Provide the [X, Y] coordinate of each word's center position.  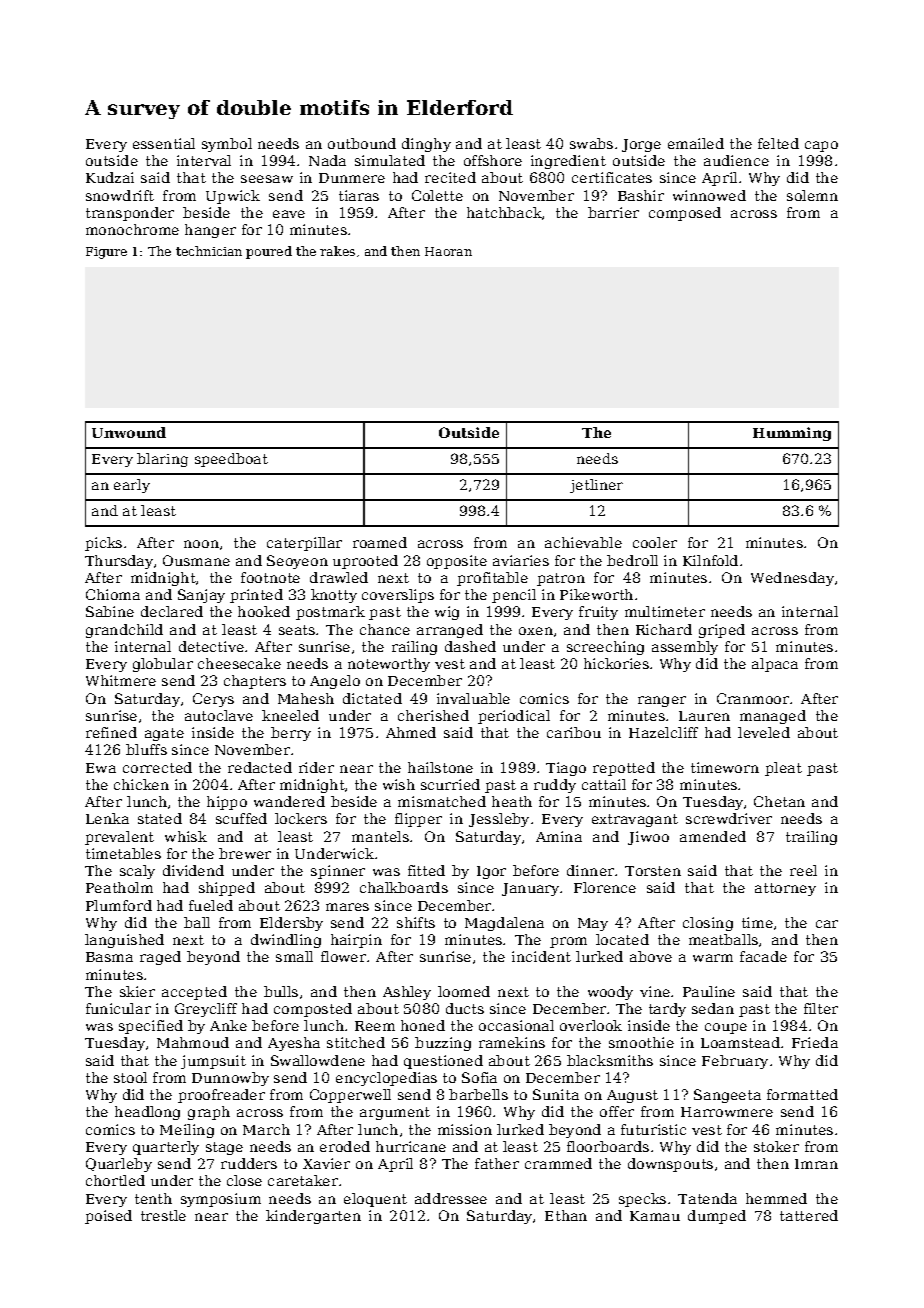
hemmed [776, 1198]
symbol [227, 145]
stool [130, 1077]
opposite [457, 562]
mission [465, 1129]
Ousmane [196, 560]
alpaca [775, 665]
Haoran [448, 251]
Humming [792, 434]
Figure [106, 253]
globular [163, 665]
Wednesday [792, 579]
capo [821, 146]
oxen [536, 631]
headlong [147, 1113]
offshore [493, 160]
